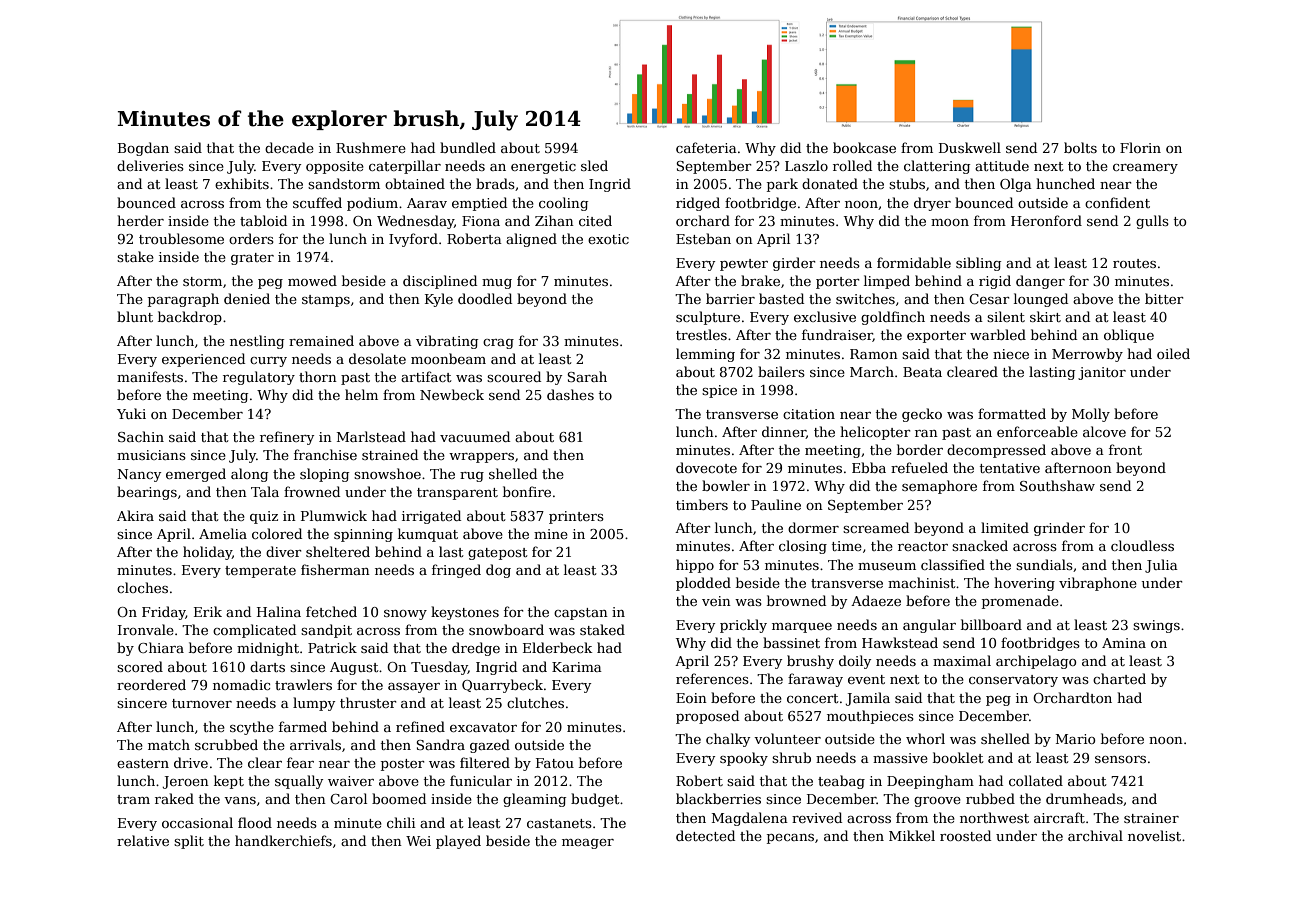 The height and width of the image is (924, 1308). What do you see at coordinates (570, 394) in the image?
I see `dashes` at bounding box center [570, 394].
